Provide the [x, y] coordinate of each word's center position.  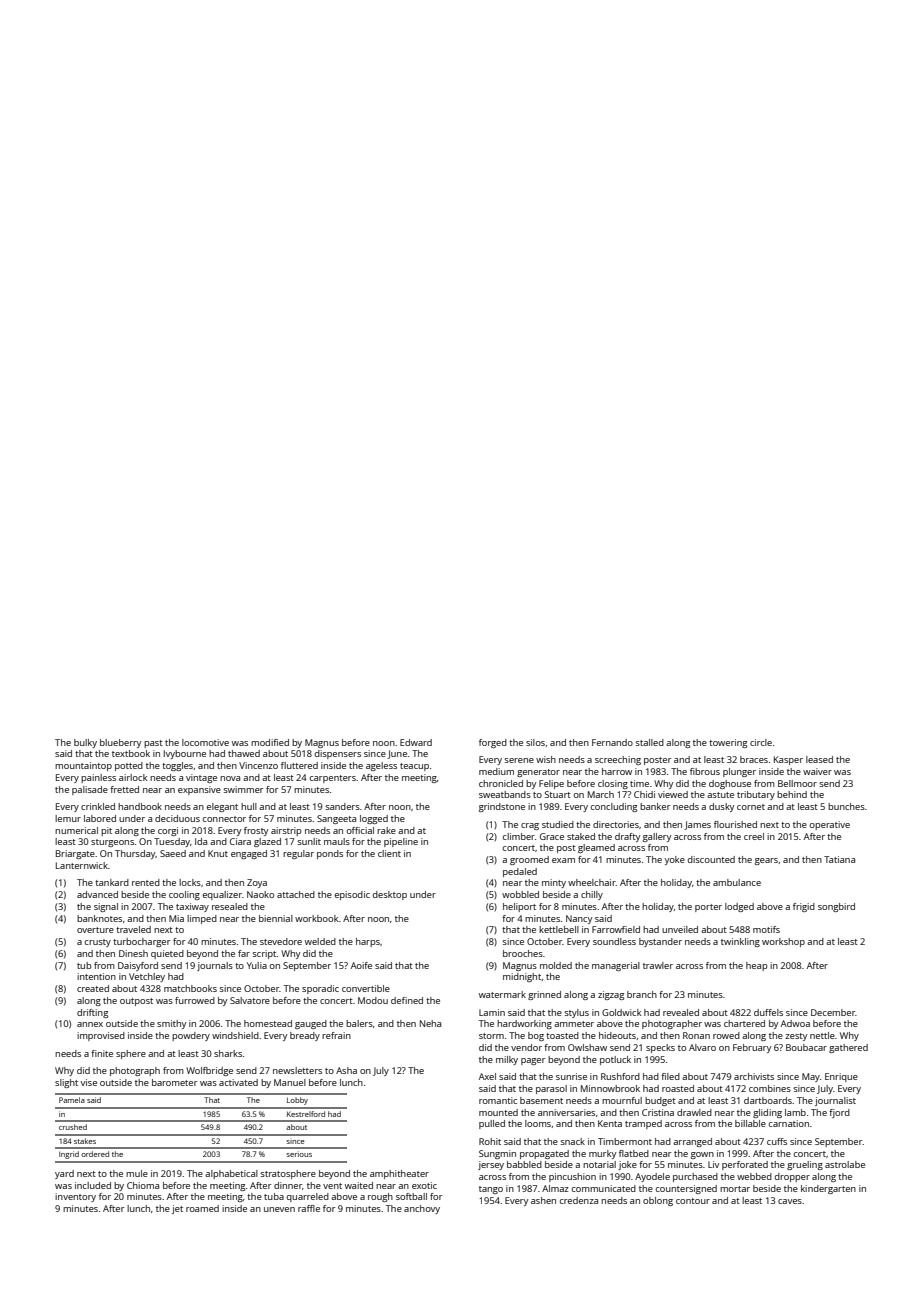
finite [102, 1053]
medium [496, 771]
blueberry [120, 743]
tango [491, 1190]
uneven [279, 1209]
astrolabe [845, 1164]
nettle [822, 1035]
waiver [817, 771]
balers [359, 1023]
